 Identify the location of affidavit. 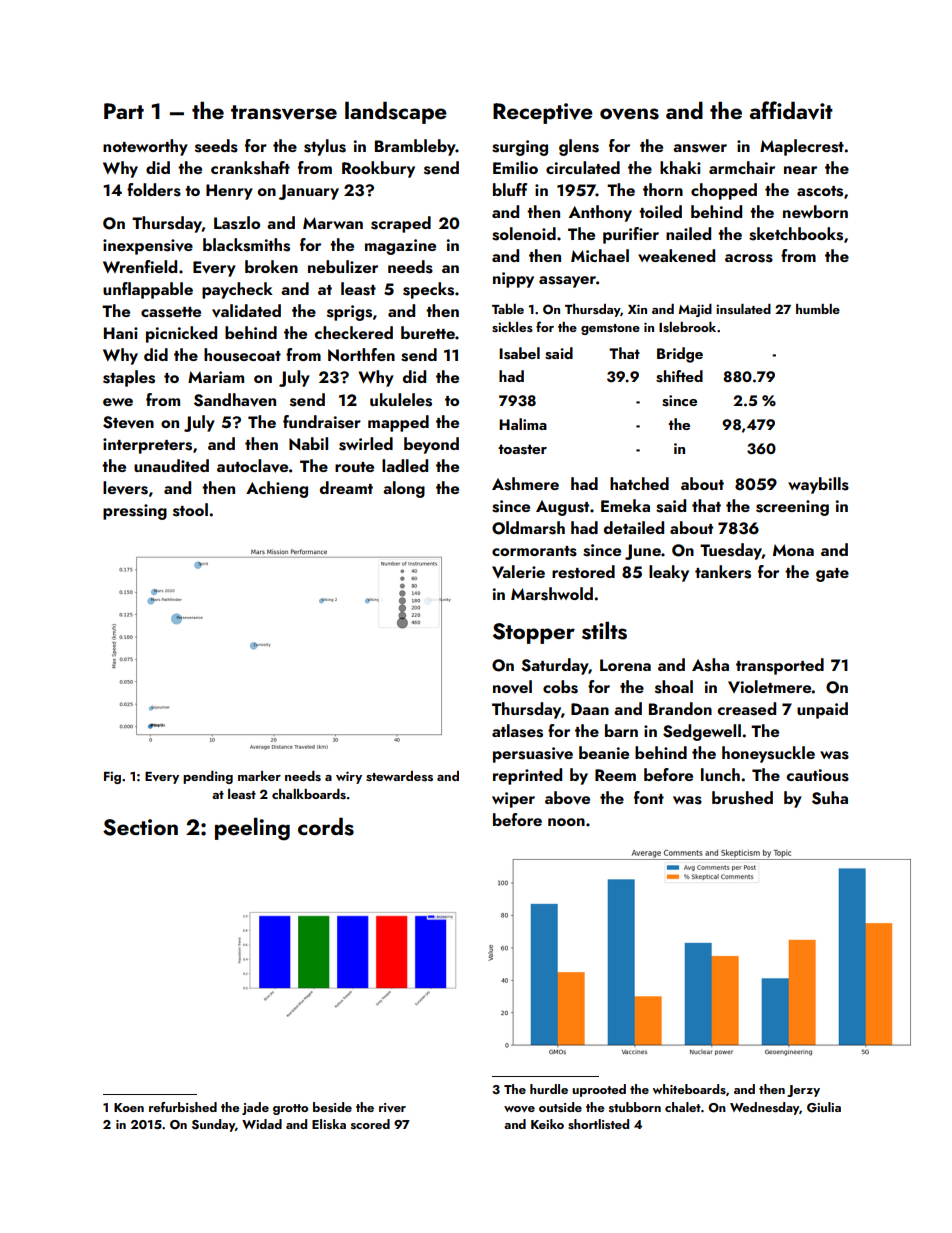
(791, 110).
